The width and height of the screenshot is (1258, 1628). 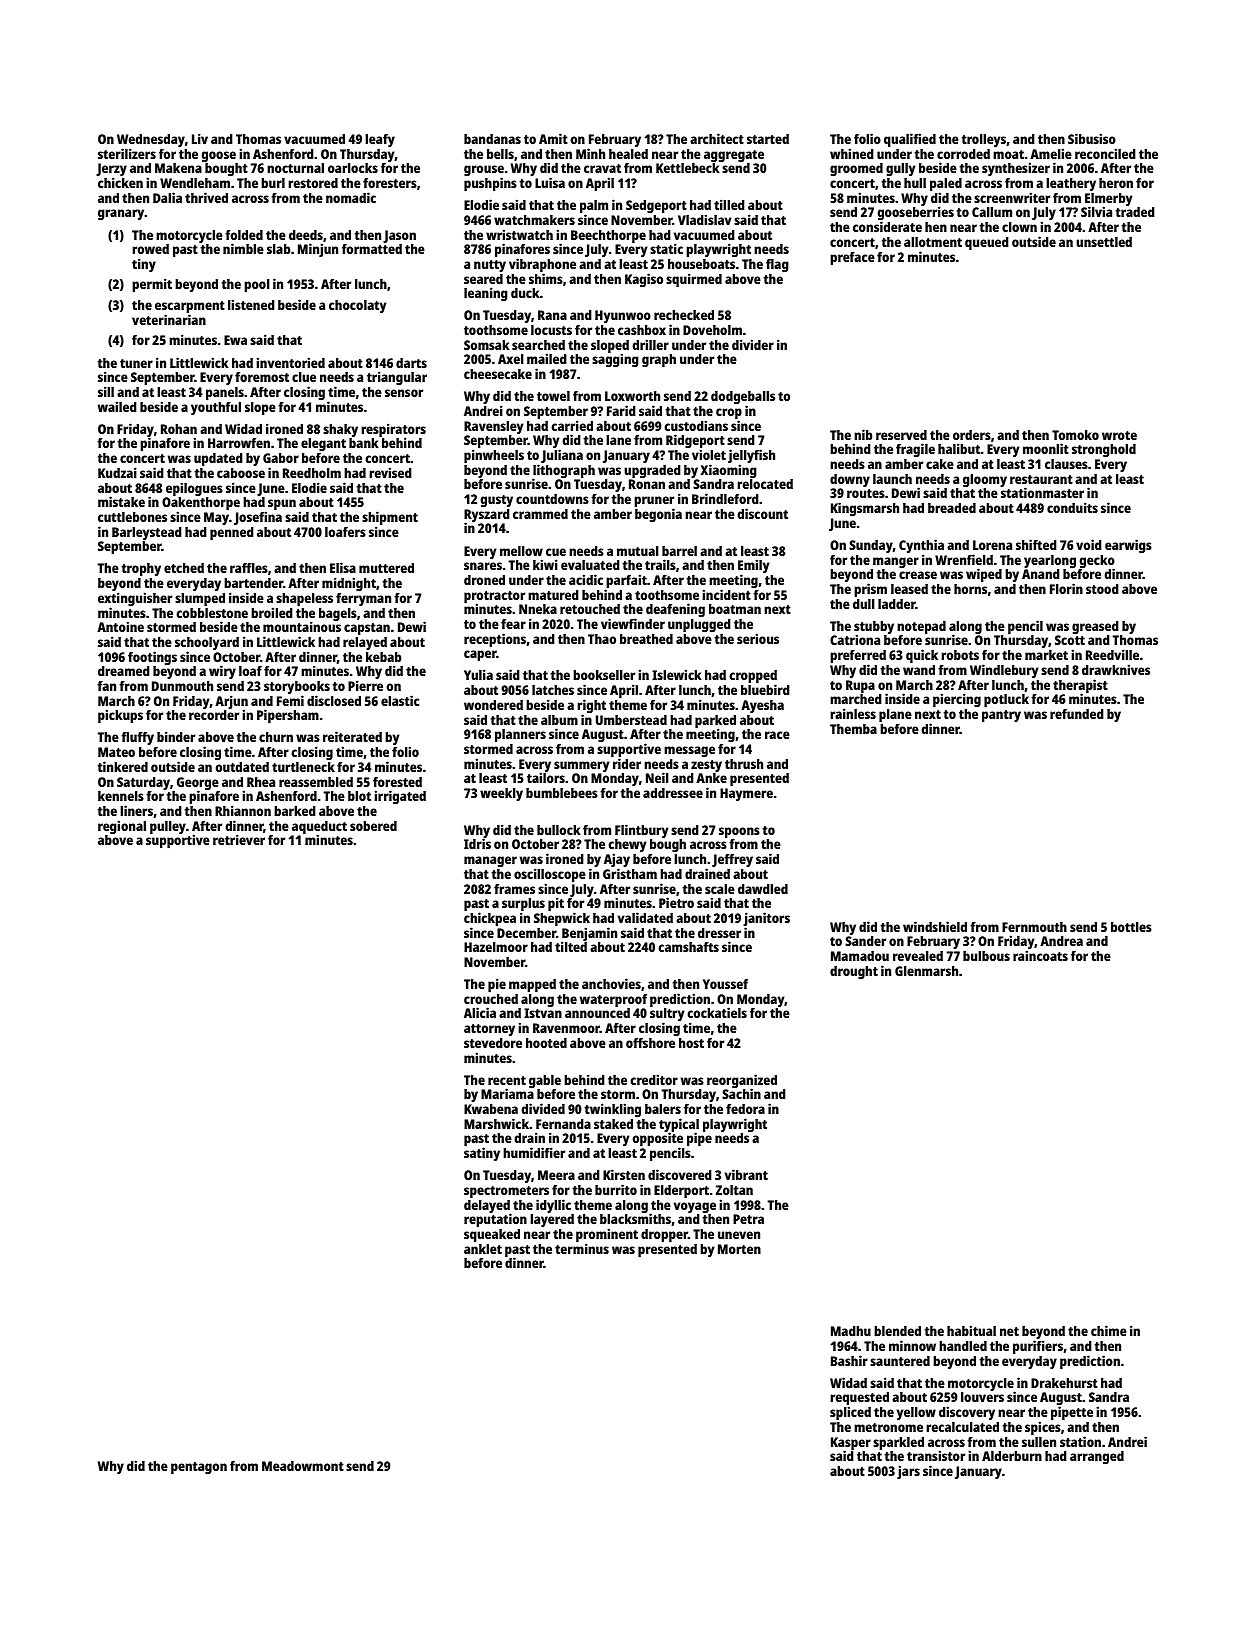 I want to click on Sibusiso, so click(x=1092, y=138).
